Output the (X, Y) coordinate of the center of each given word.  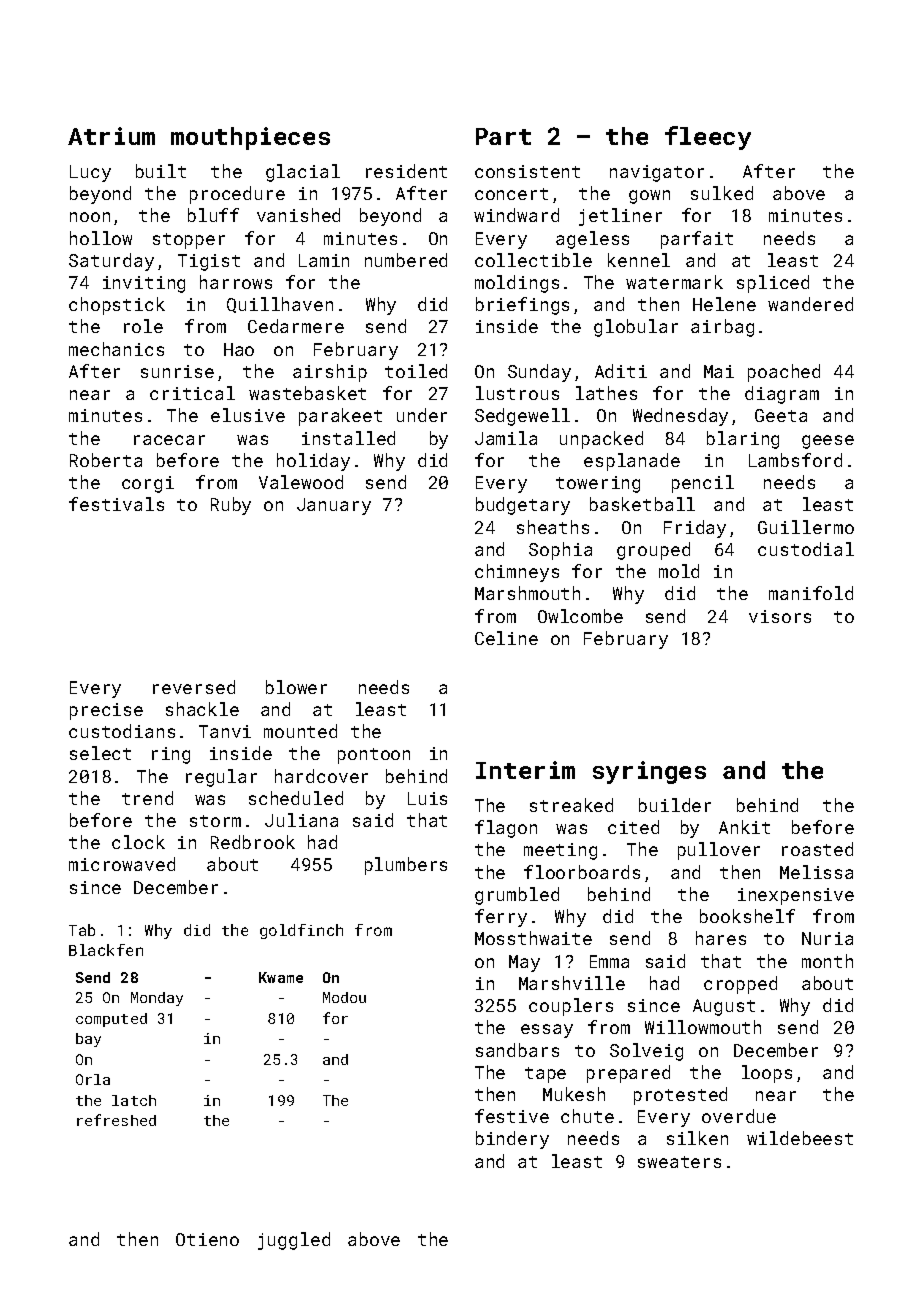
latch (134, 1100)
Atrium (111, 136)
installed (348, 438)
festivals (116, 504)
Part (503, 136)
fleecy (708, 138)
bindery (512, 1140)
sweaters (679, 1162)
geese (828, 442)
